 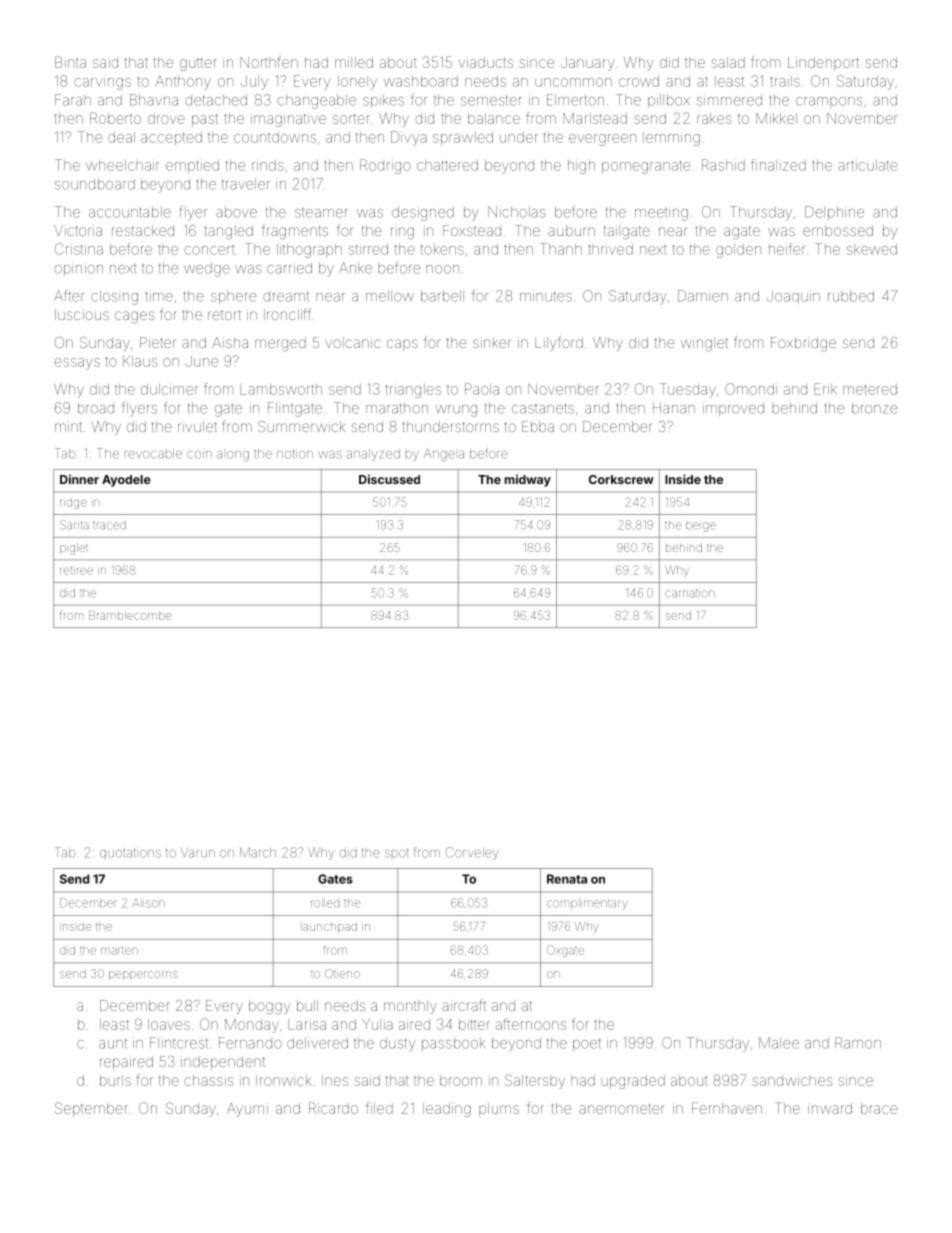 What do you see at coordinates (91, 1109) in the screenshot?
I see `September` at bounding box center [91, 1109].
